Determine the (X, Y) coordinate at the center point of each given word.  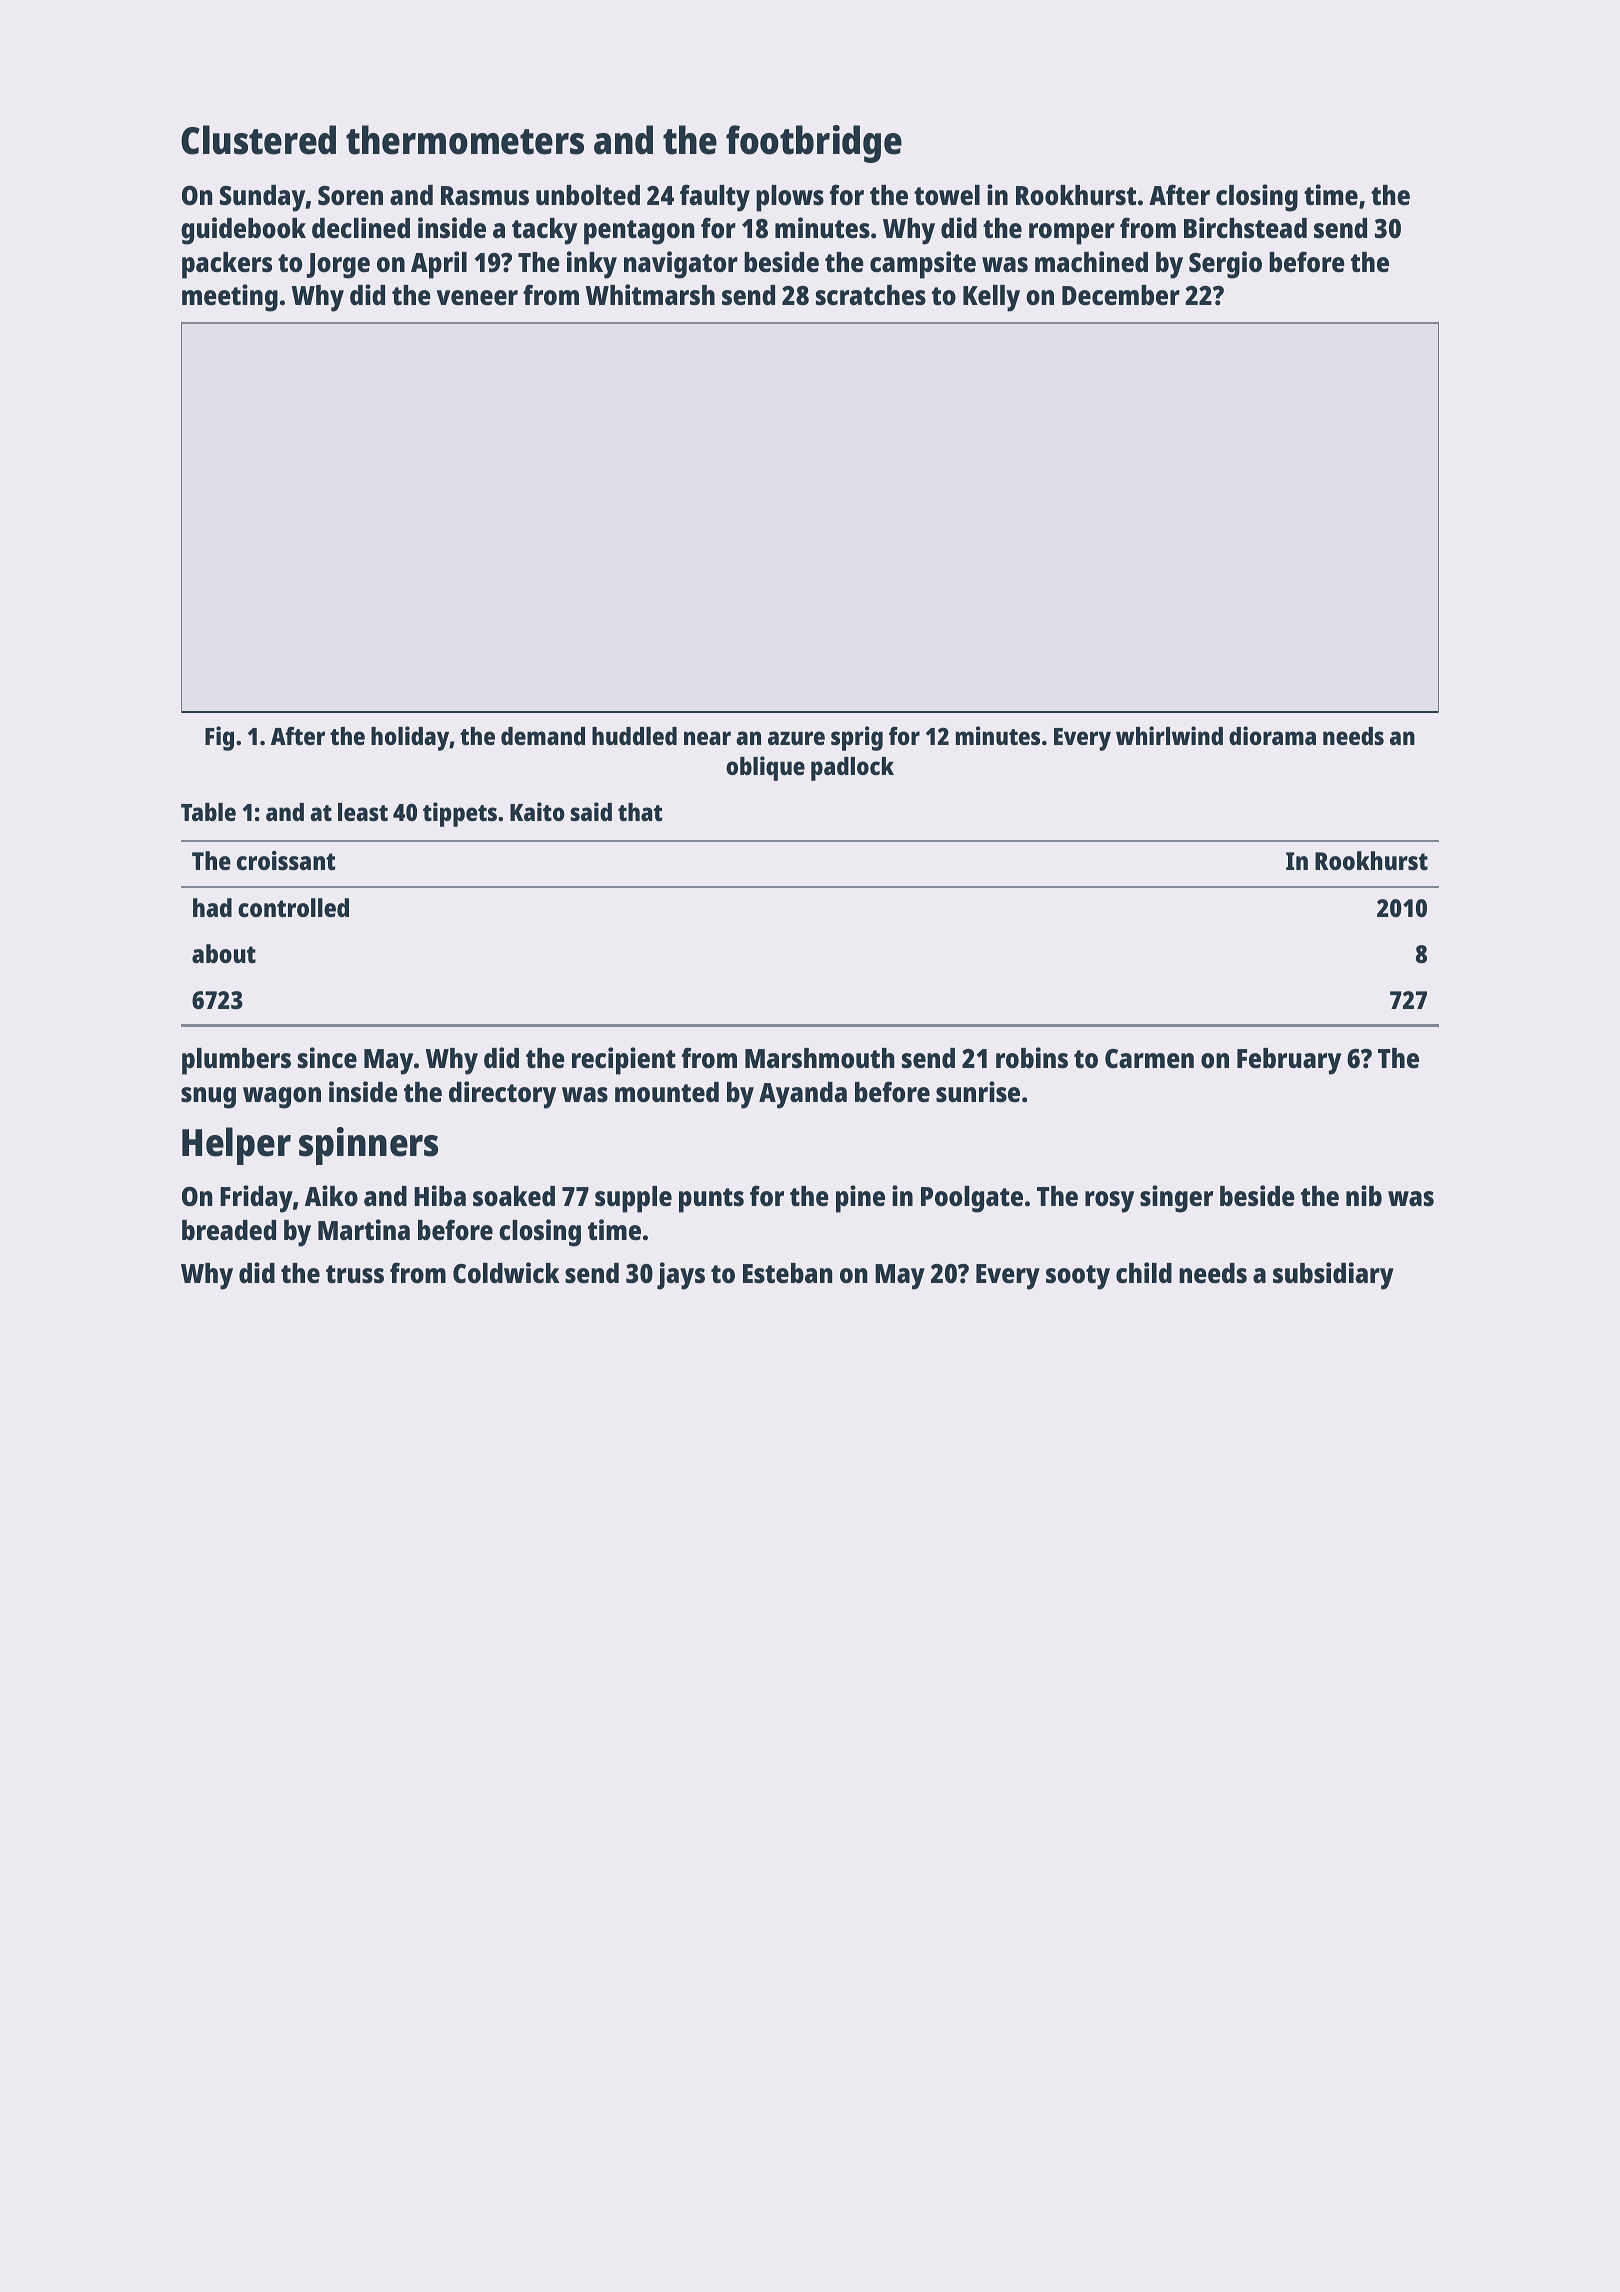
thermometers (465, 140)
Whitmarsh (650, 295)
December (1121, 295)
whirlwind (1169, 735)
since (327, 1058)
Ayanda (803, 1095)
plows (790, 198)
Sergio (1225, 265)
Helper (236, 1146)
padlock (852, 769)
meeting (230, 298)
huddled (634, 736)
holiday (410, 738)
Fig (219, 738)
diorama (1272, 735)
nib (1364, 1195)
